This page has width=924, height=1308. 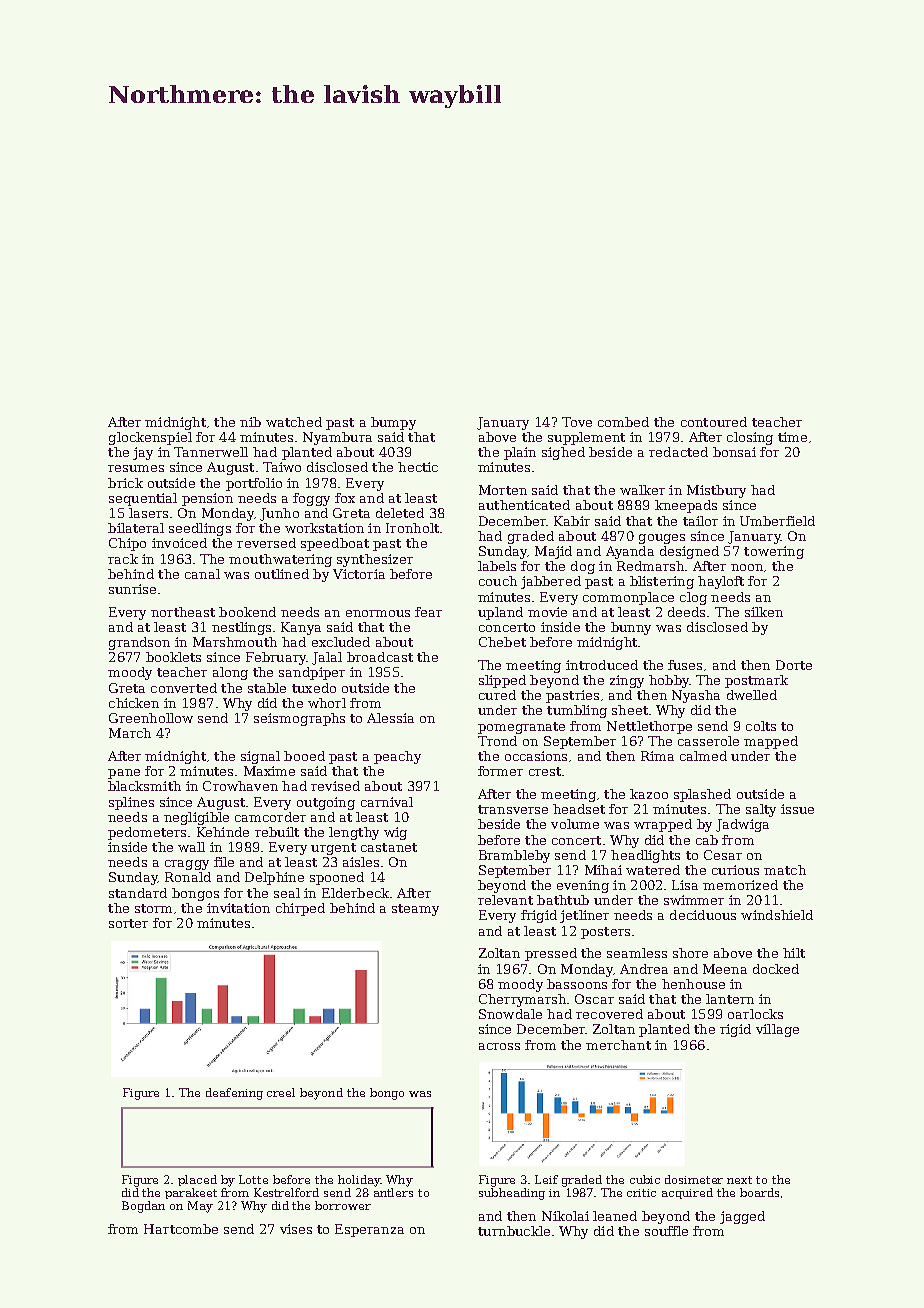 I want to click on bookend, so click(x=247, y=612).
